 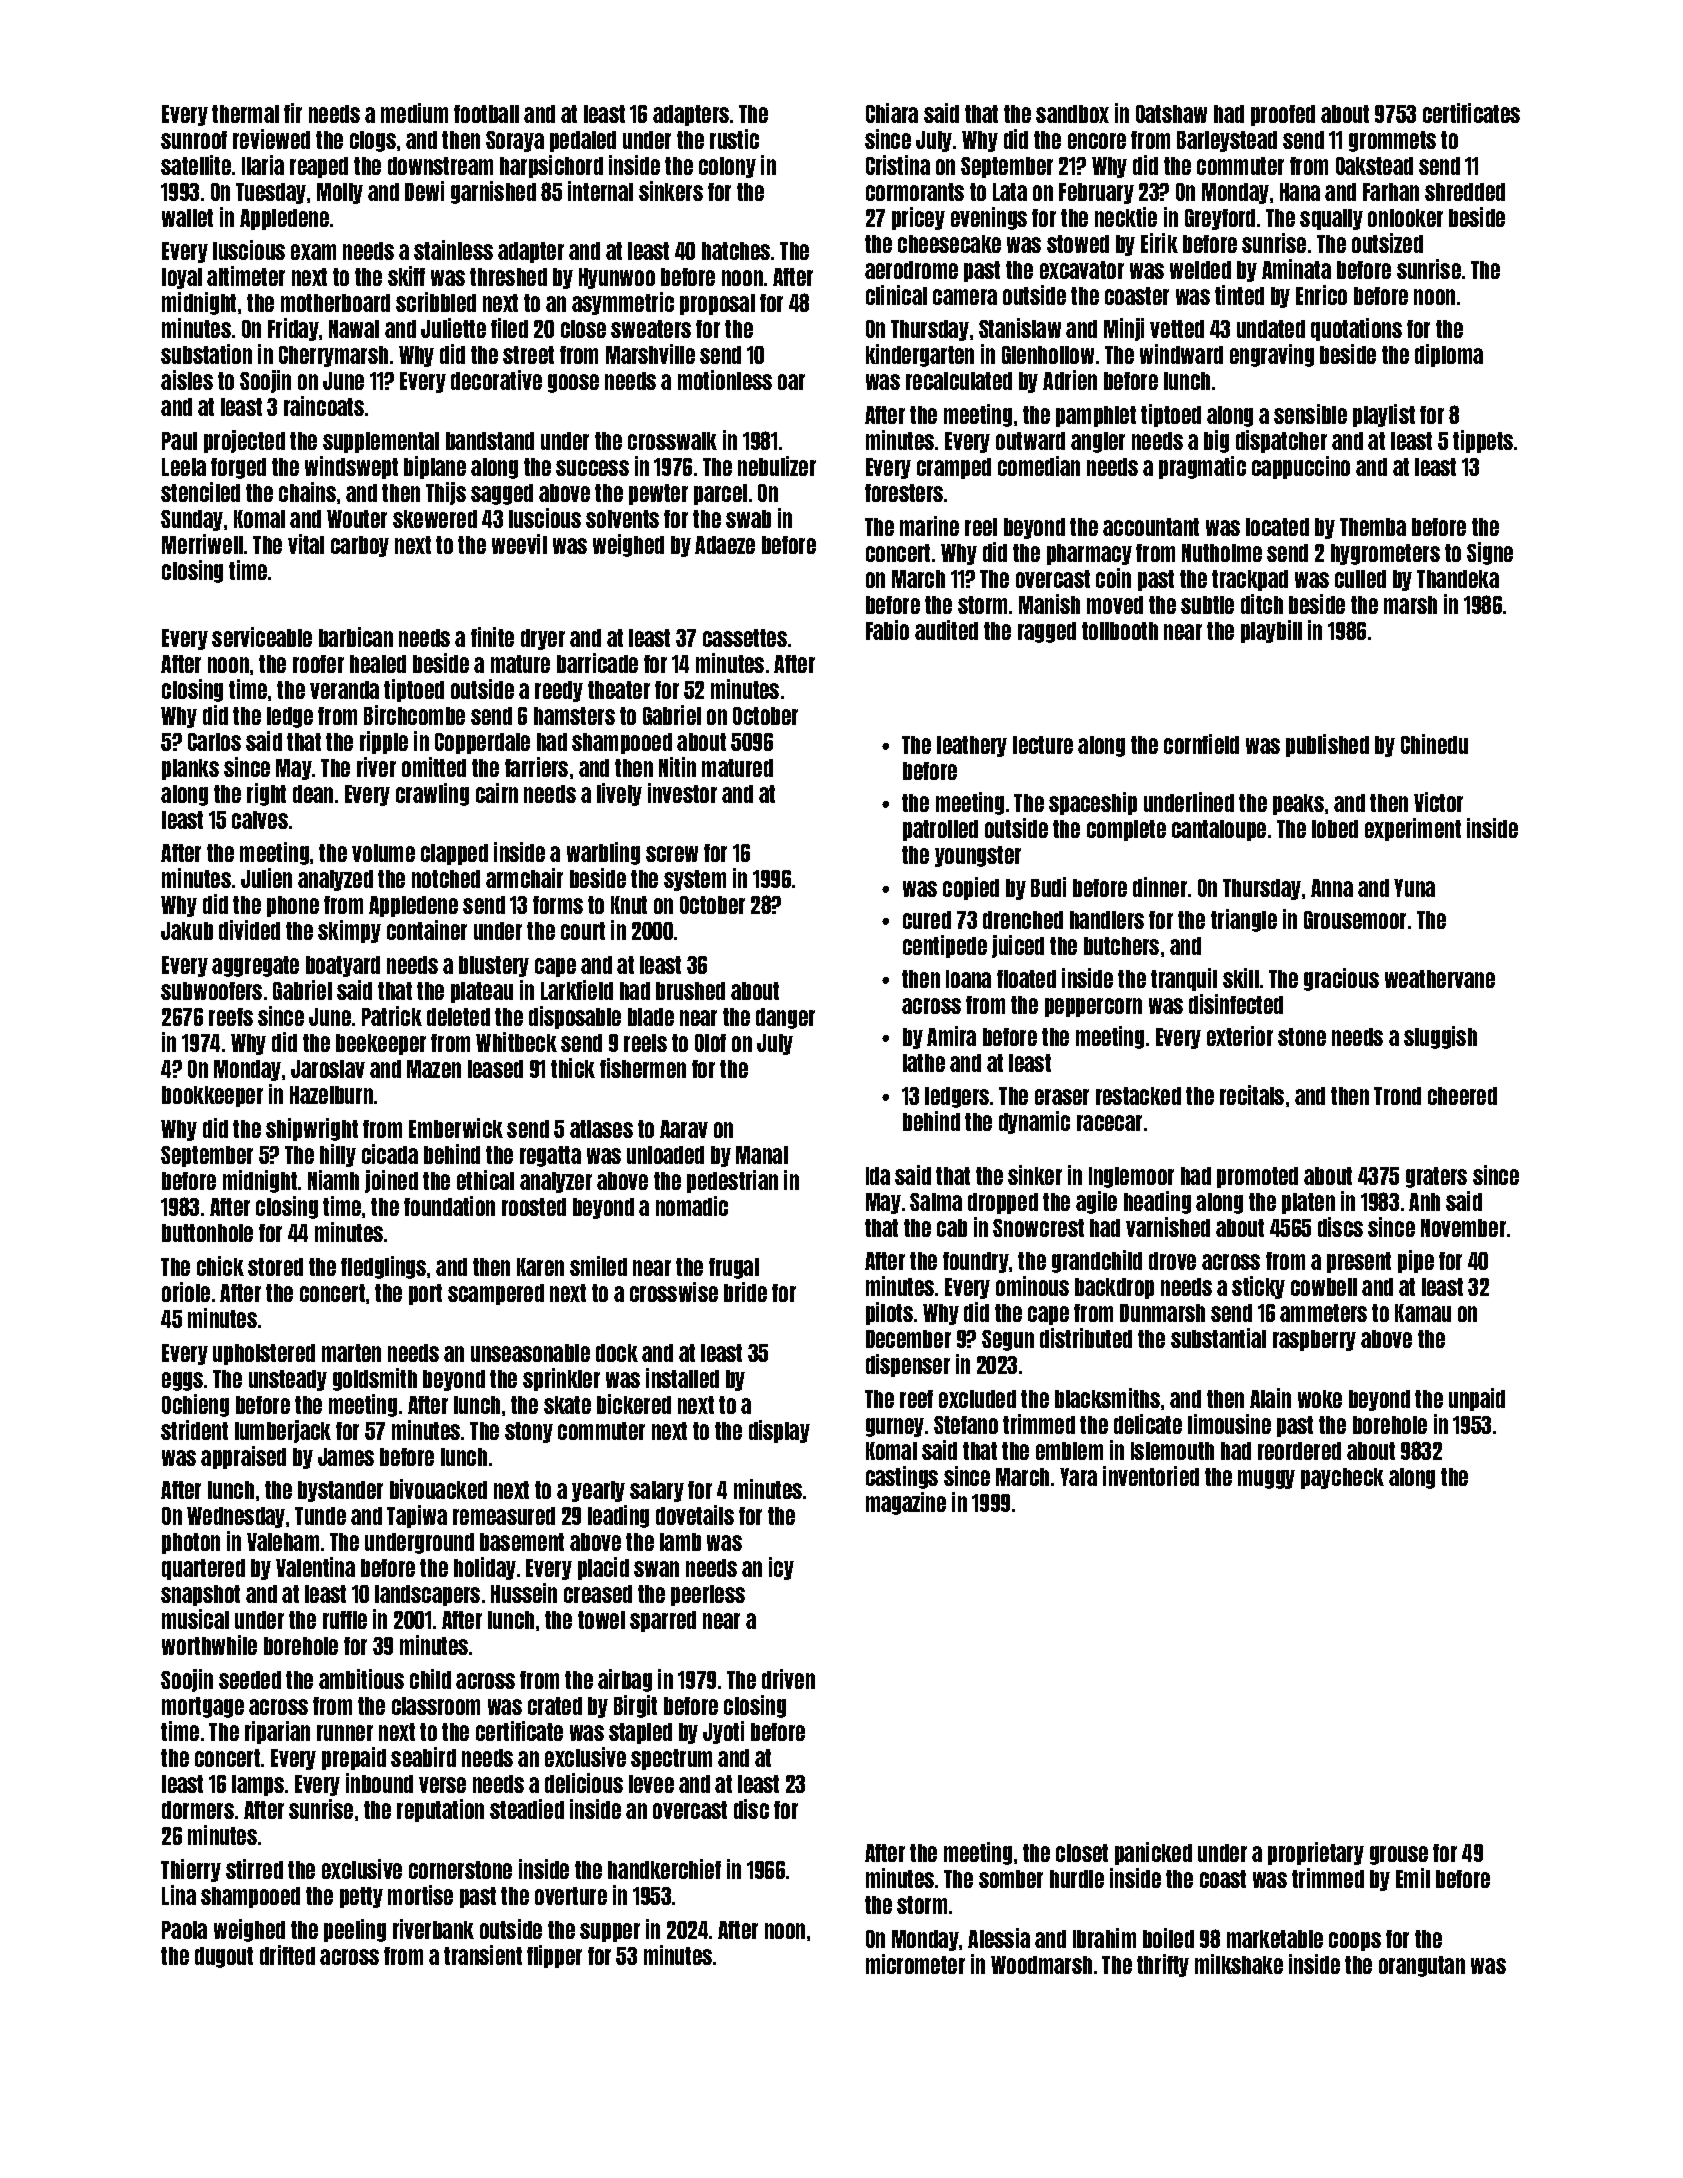 What do you see at coordinates (486, 114) in the screenshot?
I see `football` at bounding box center [486, 114].
